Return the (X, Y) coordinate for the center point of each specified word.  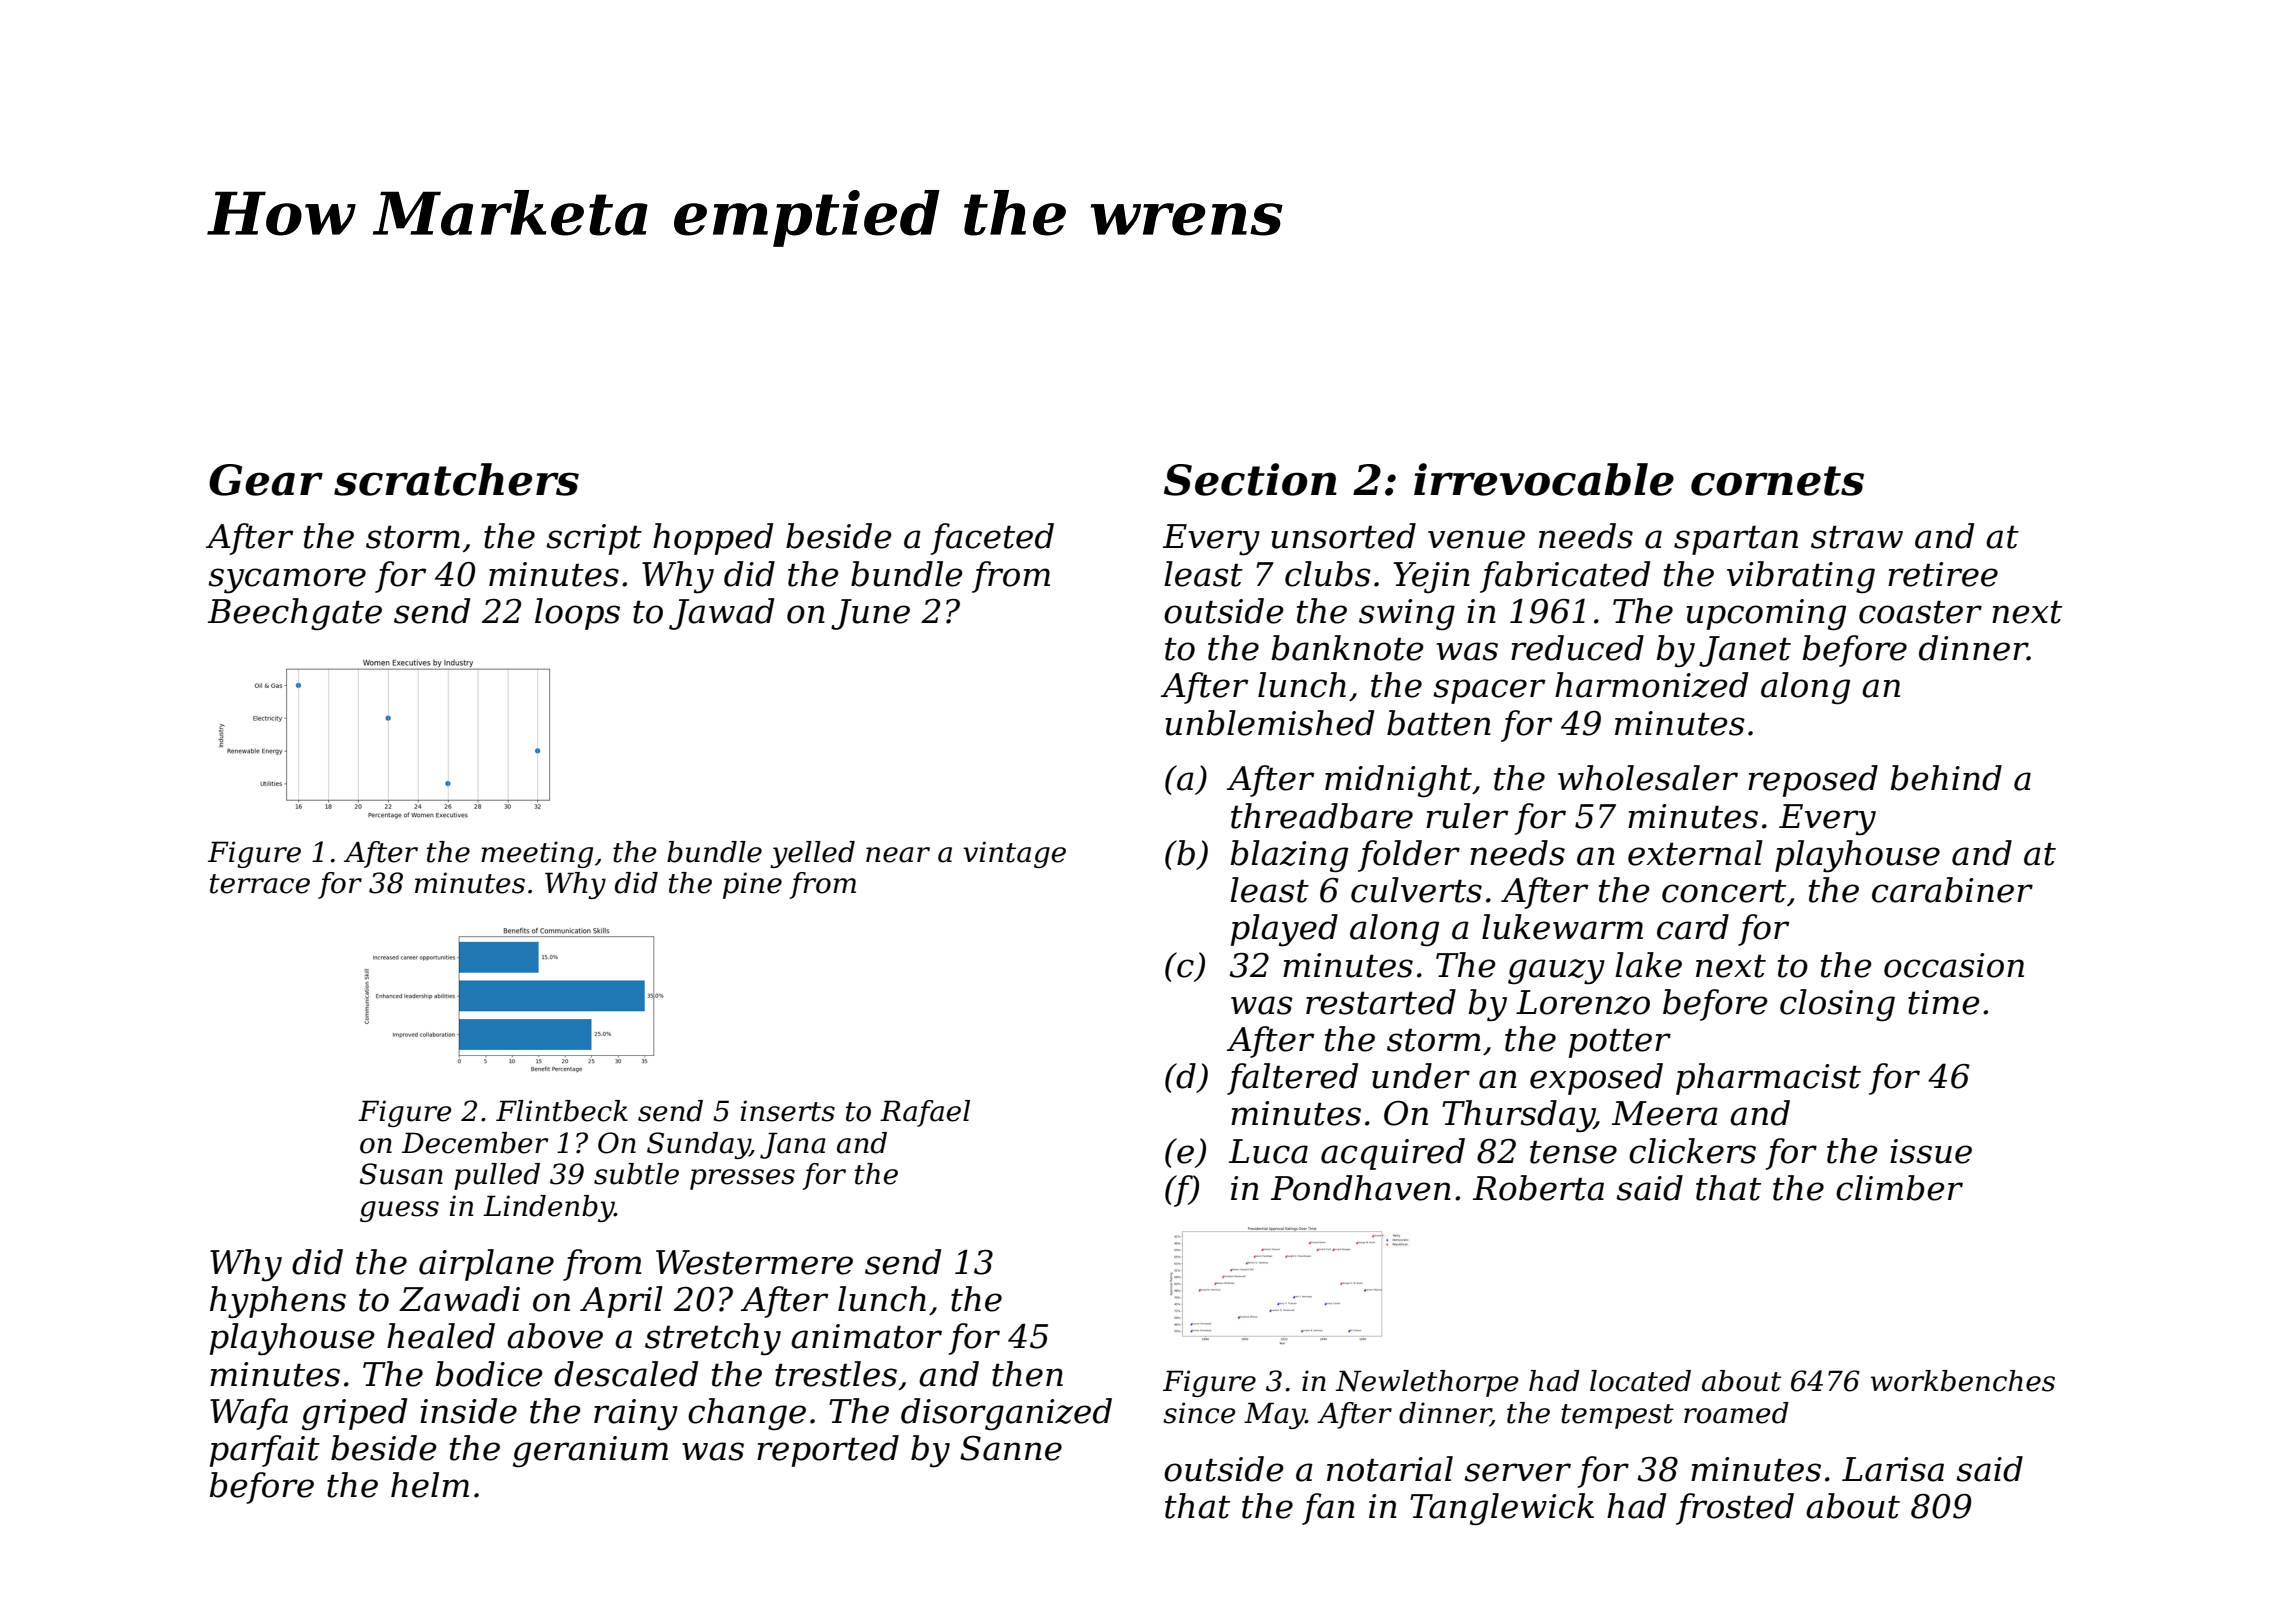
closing (1837, 1005)
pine (752, 885)
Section (1250, 479)
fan (1328, 1509)
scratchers (456, 479)
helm (430, 1485)
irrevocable (1544, 479)
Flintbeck (562, 1111)
